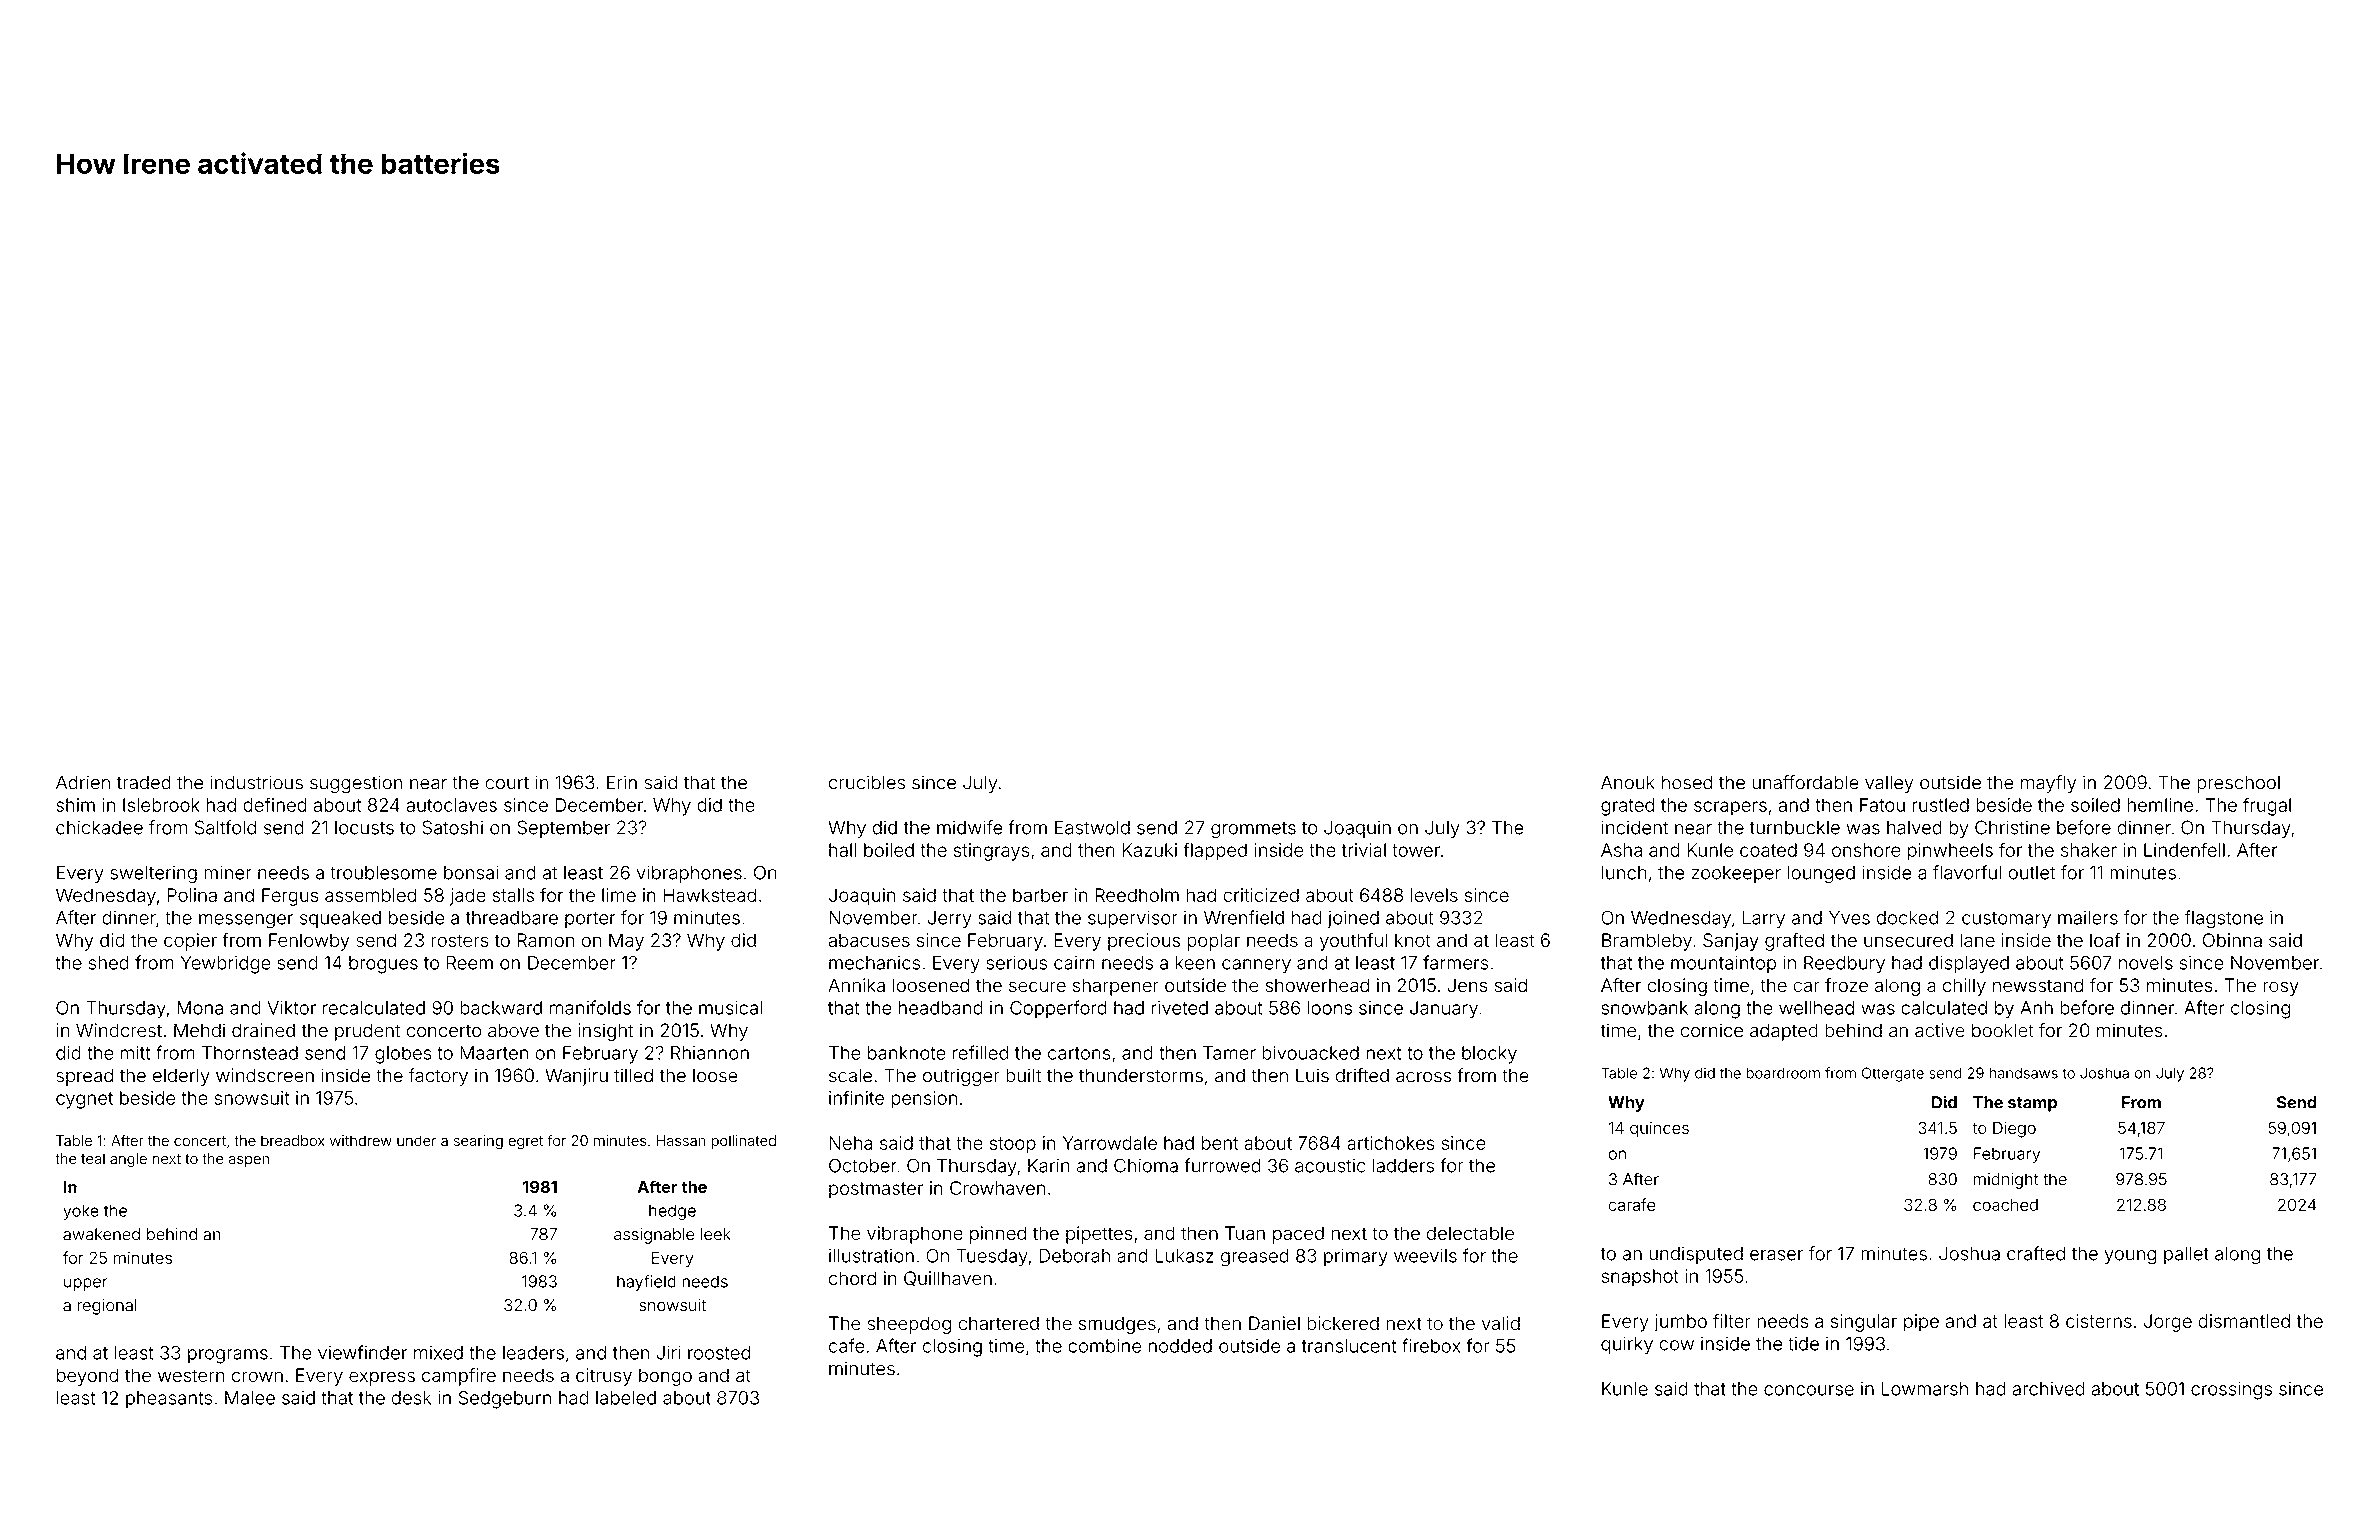 This screenshot has height=1540, width=2380. I want to click on January, so click(1444, 1010).
